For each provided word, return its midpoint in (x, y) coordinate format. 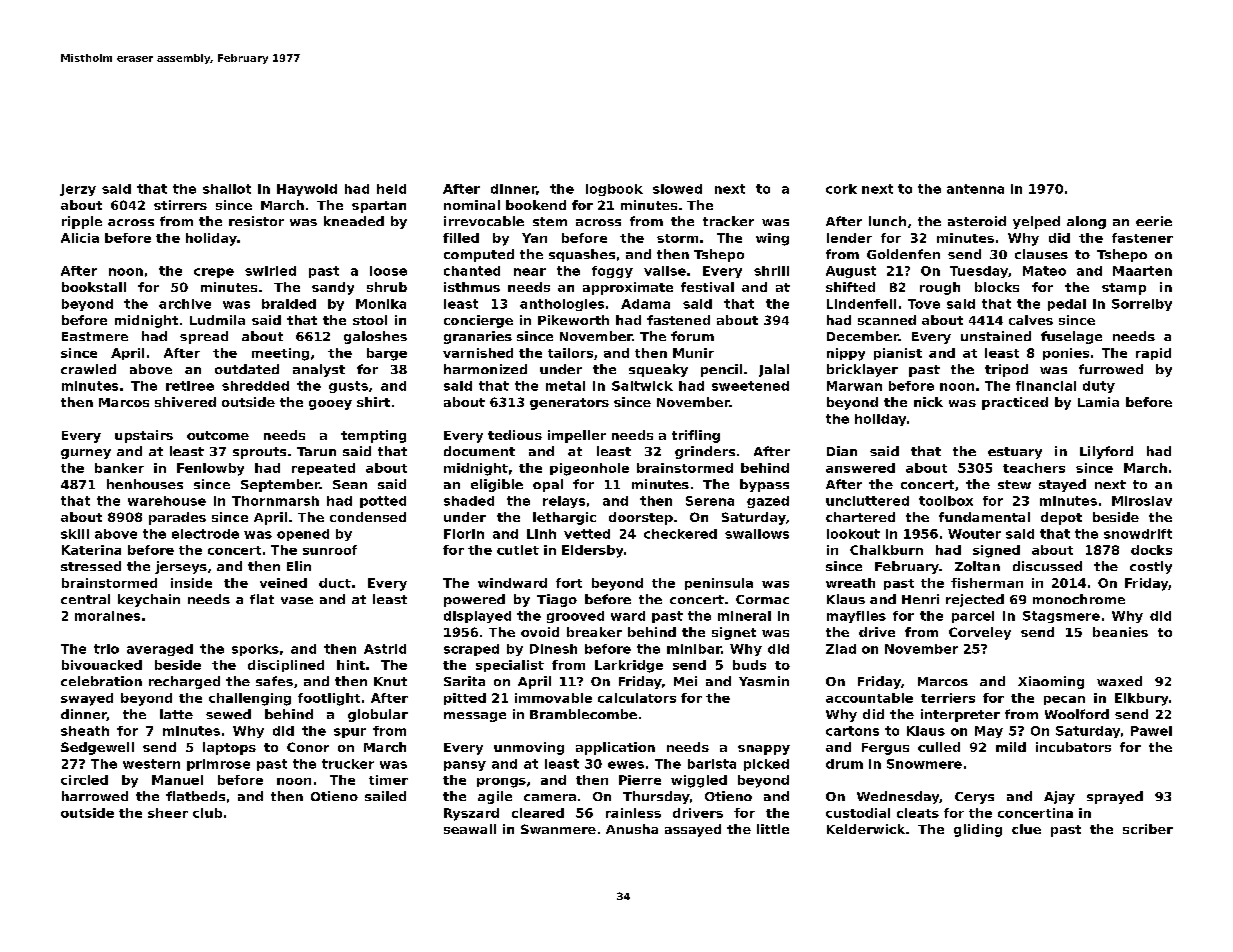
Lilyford (1106, 452)
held (391, 189)
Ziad (841, 649)
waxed (1119, 681)
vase (297, 600)
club (207, 813)
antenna (975, 189)
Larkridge (629, 666)
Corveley (980, 633)
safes (274, 681)
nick (928, 402)
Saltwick (642, 386)
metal (565, 386)
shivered (185, 402)
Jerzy (78, 190)
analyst (319, 370)
